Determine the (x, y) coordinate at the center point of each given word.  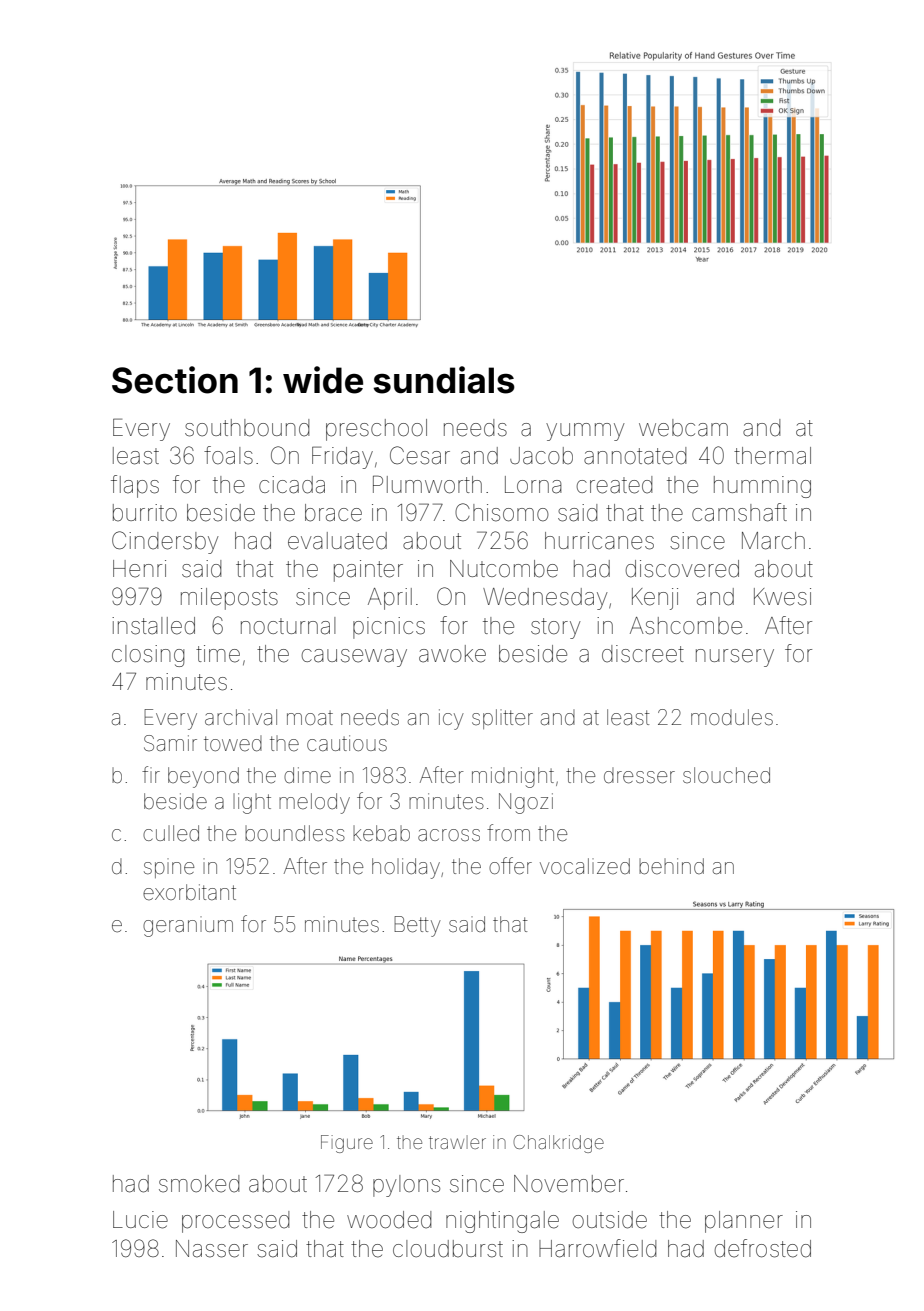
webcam (683, 428)
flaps (135, 486)
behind (671, 866)
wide (323, 380)
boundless (295, 833)
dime (307, 775)
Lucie (140, 1220)
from (508, 832)
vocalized (585, 866)
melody (314, 803)
